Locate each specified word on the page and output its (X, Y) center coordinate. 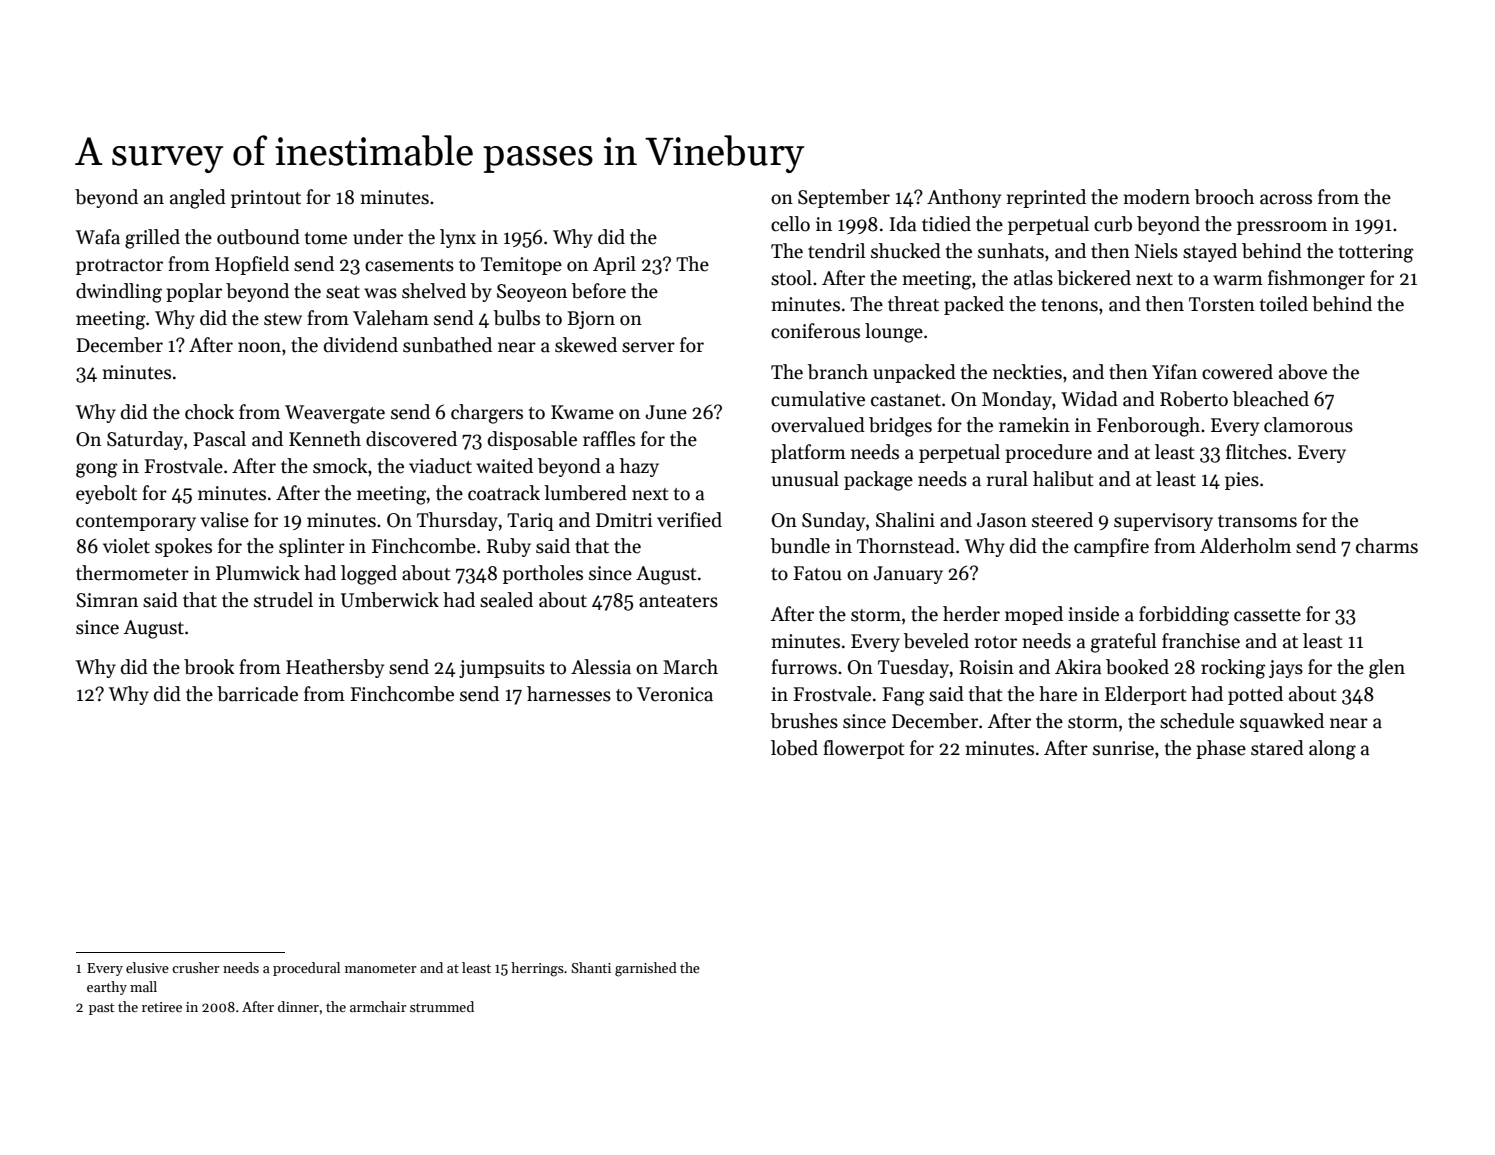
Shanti (591, 967)
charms (1387, 546)
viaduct (440, 466)
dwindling (119, 293)
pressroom (1282, 228)
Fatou (817, 573)
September (844, 198)
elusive (147, 967)
